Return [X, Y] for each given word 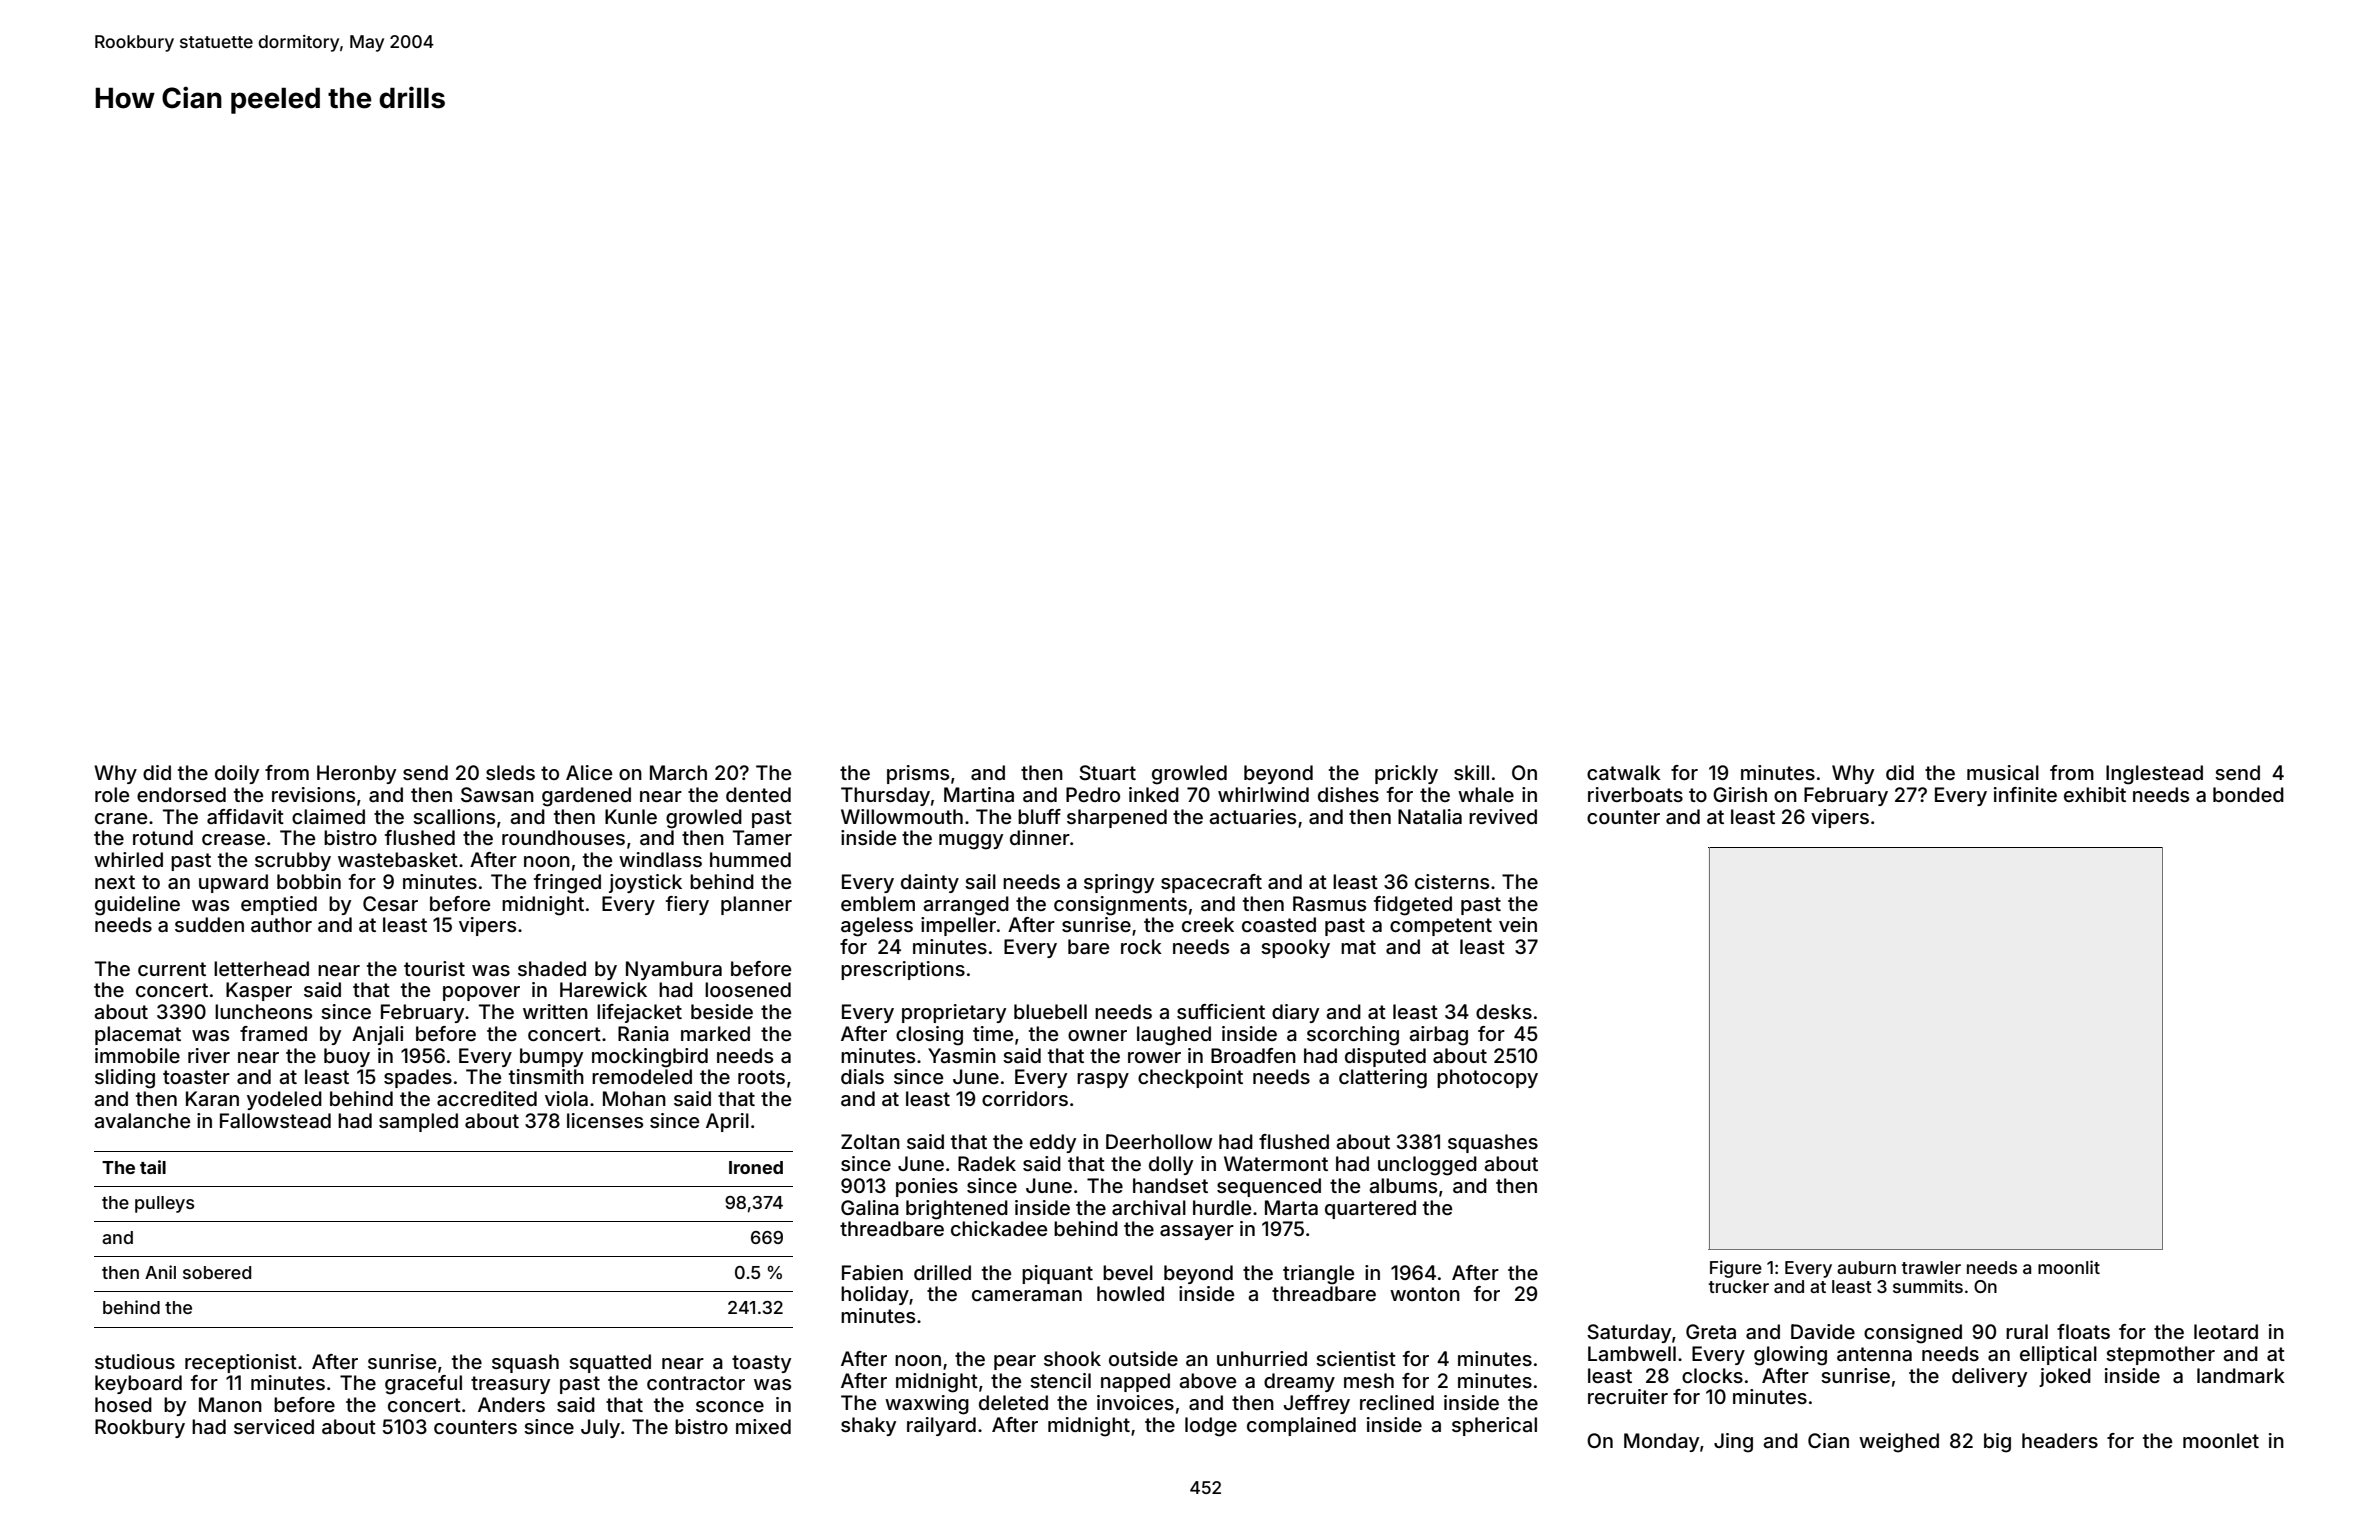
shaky [868, 1426]
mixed [763, 1426]
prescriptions [903, 970]
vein [1518, 924]
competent [1441, 927]
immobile [137, 1055]
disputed [1385, 1057]
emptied [279, 905]
